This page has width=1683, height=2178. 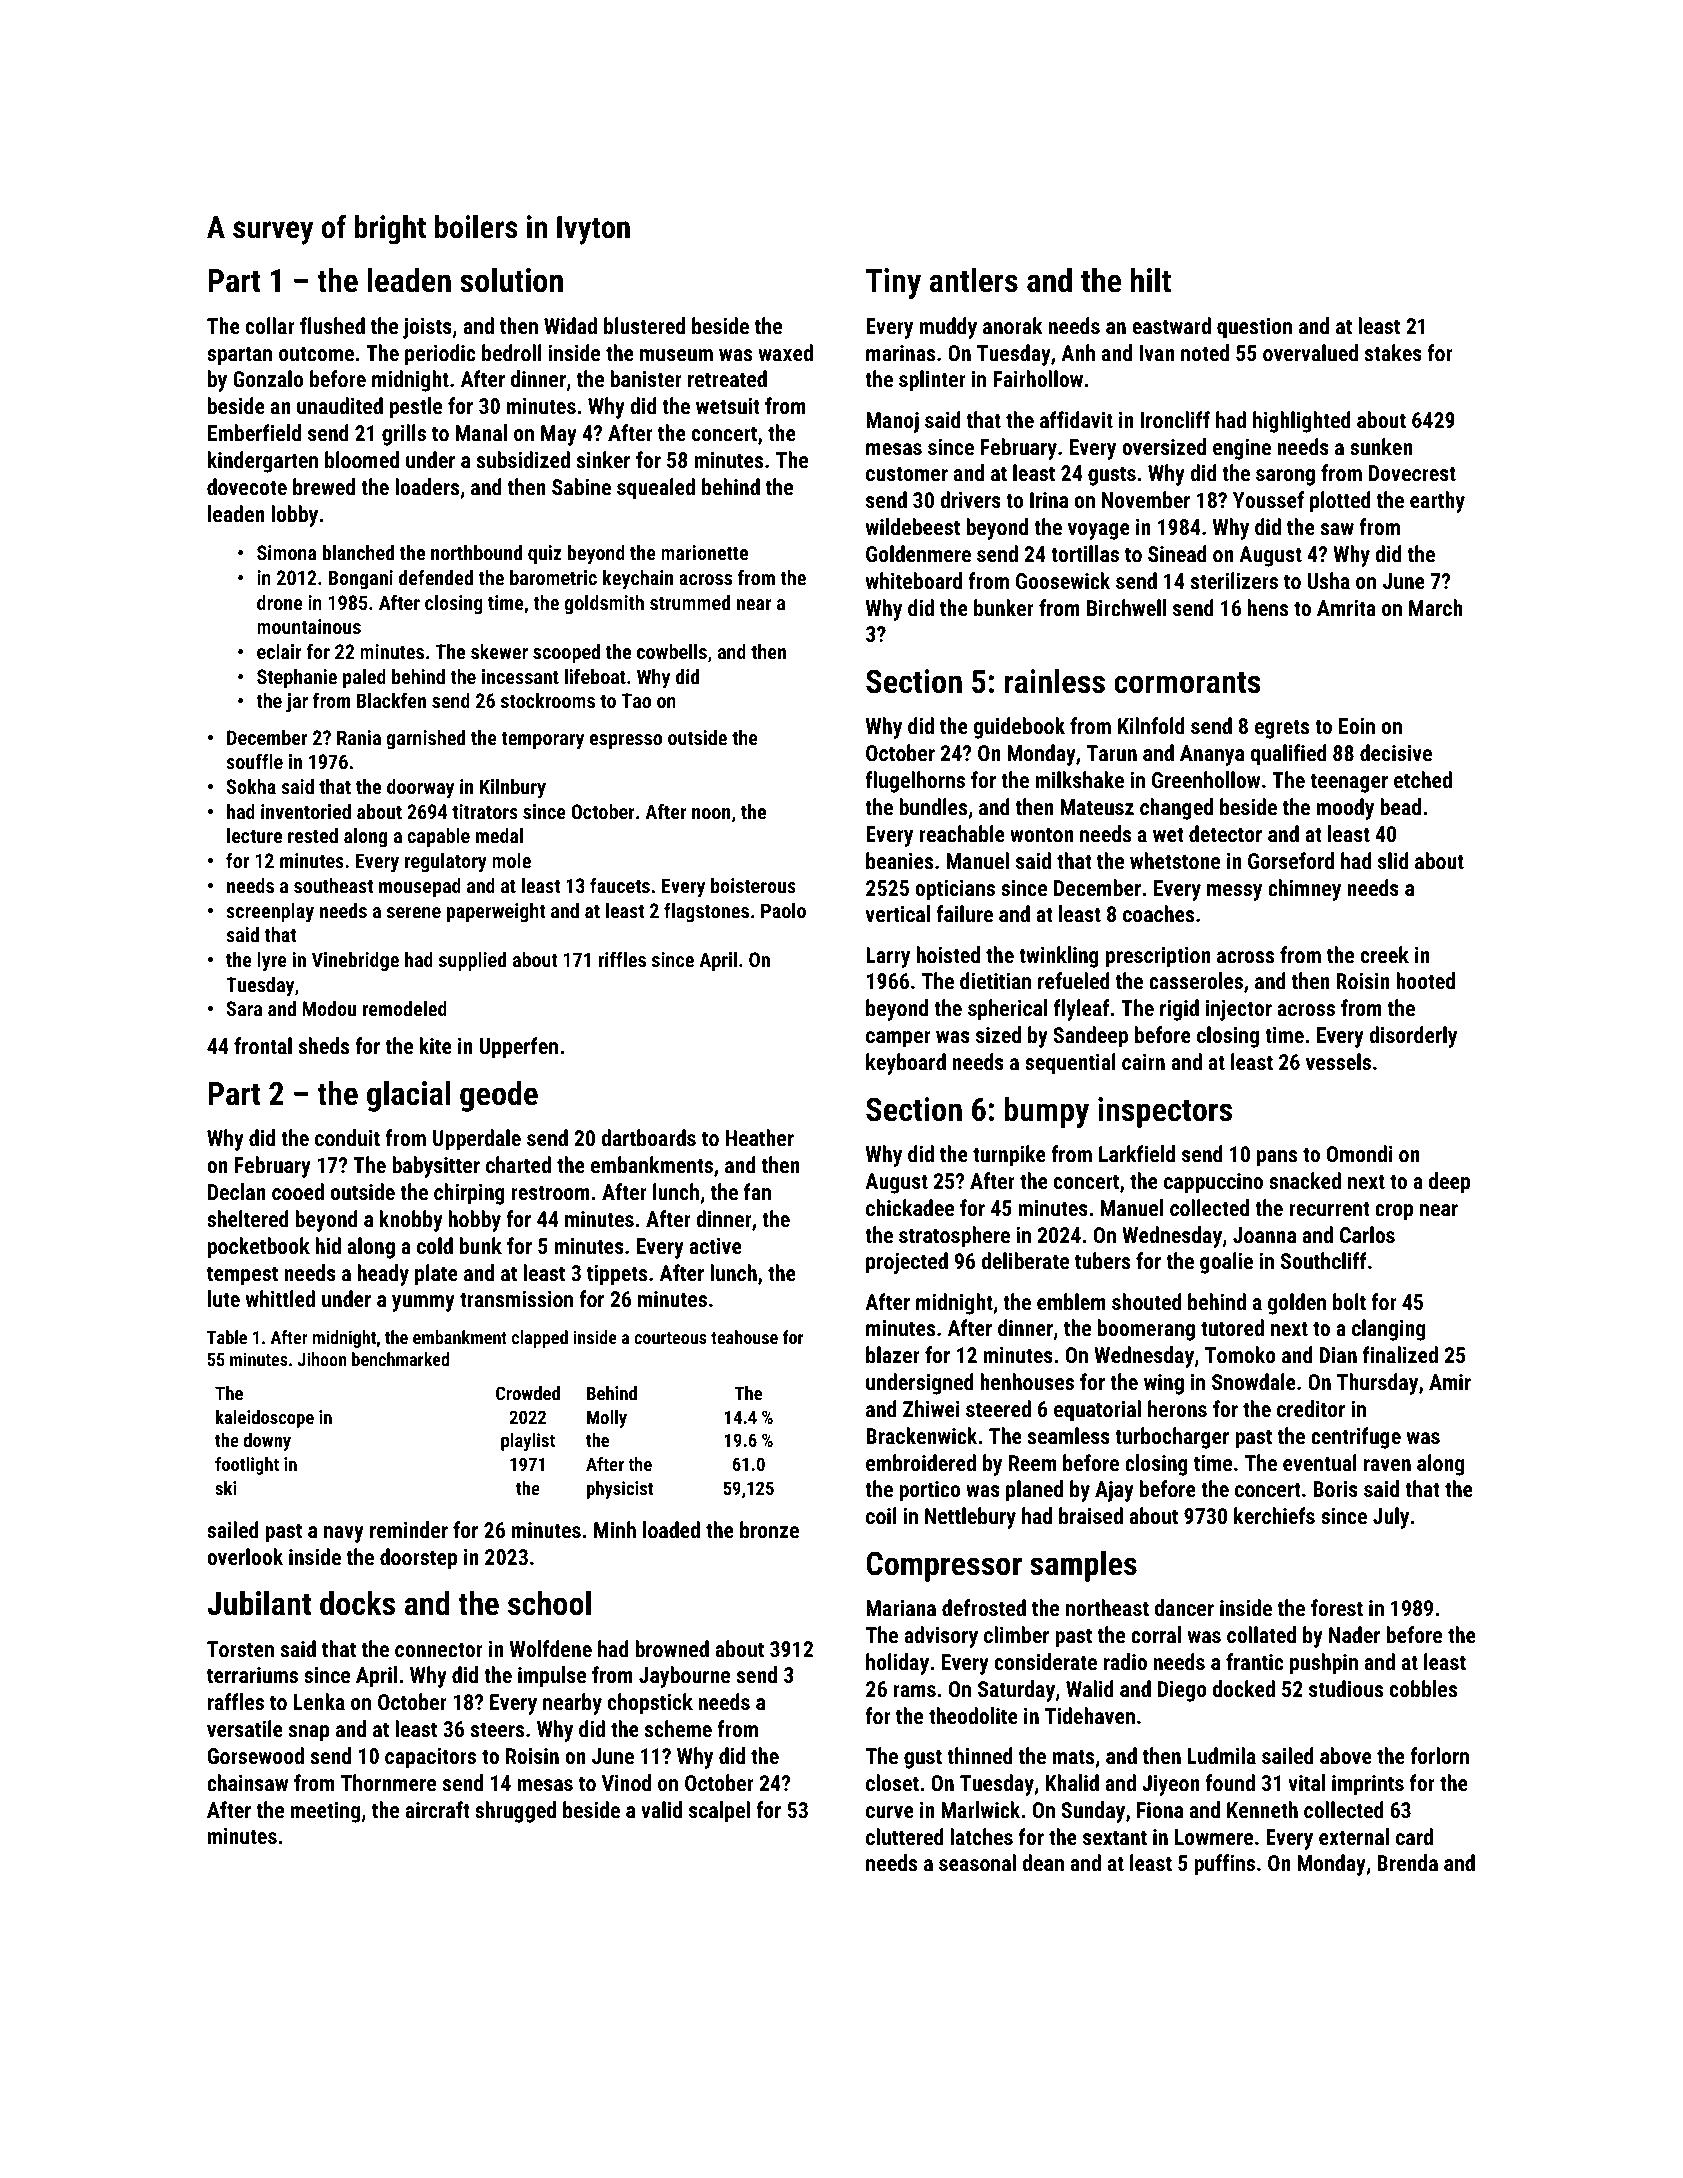 I want to click on keyboard, so click(x=906, y=1064).
